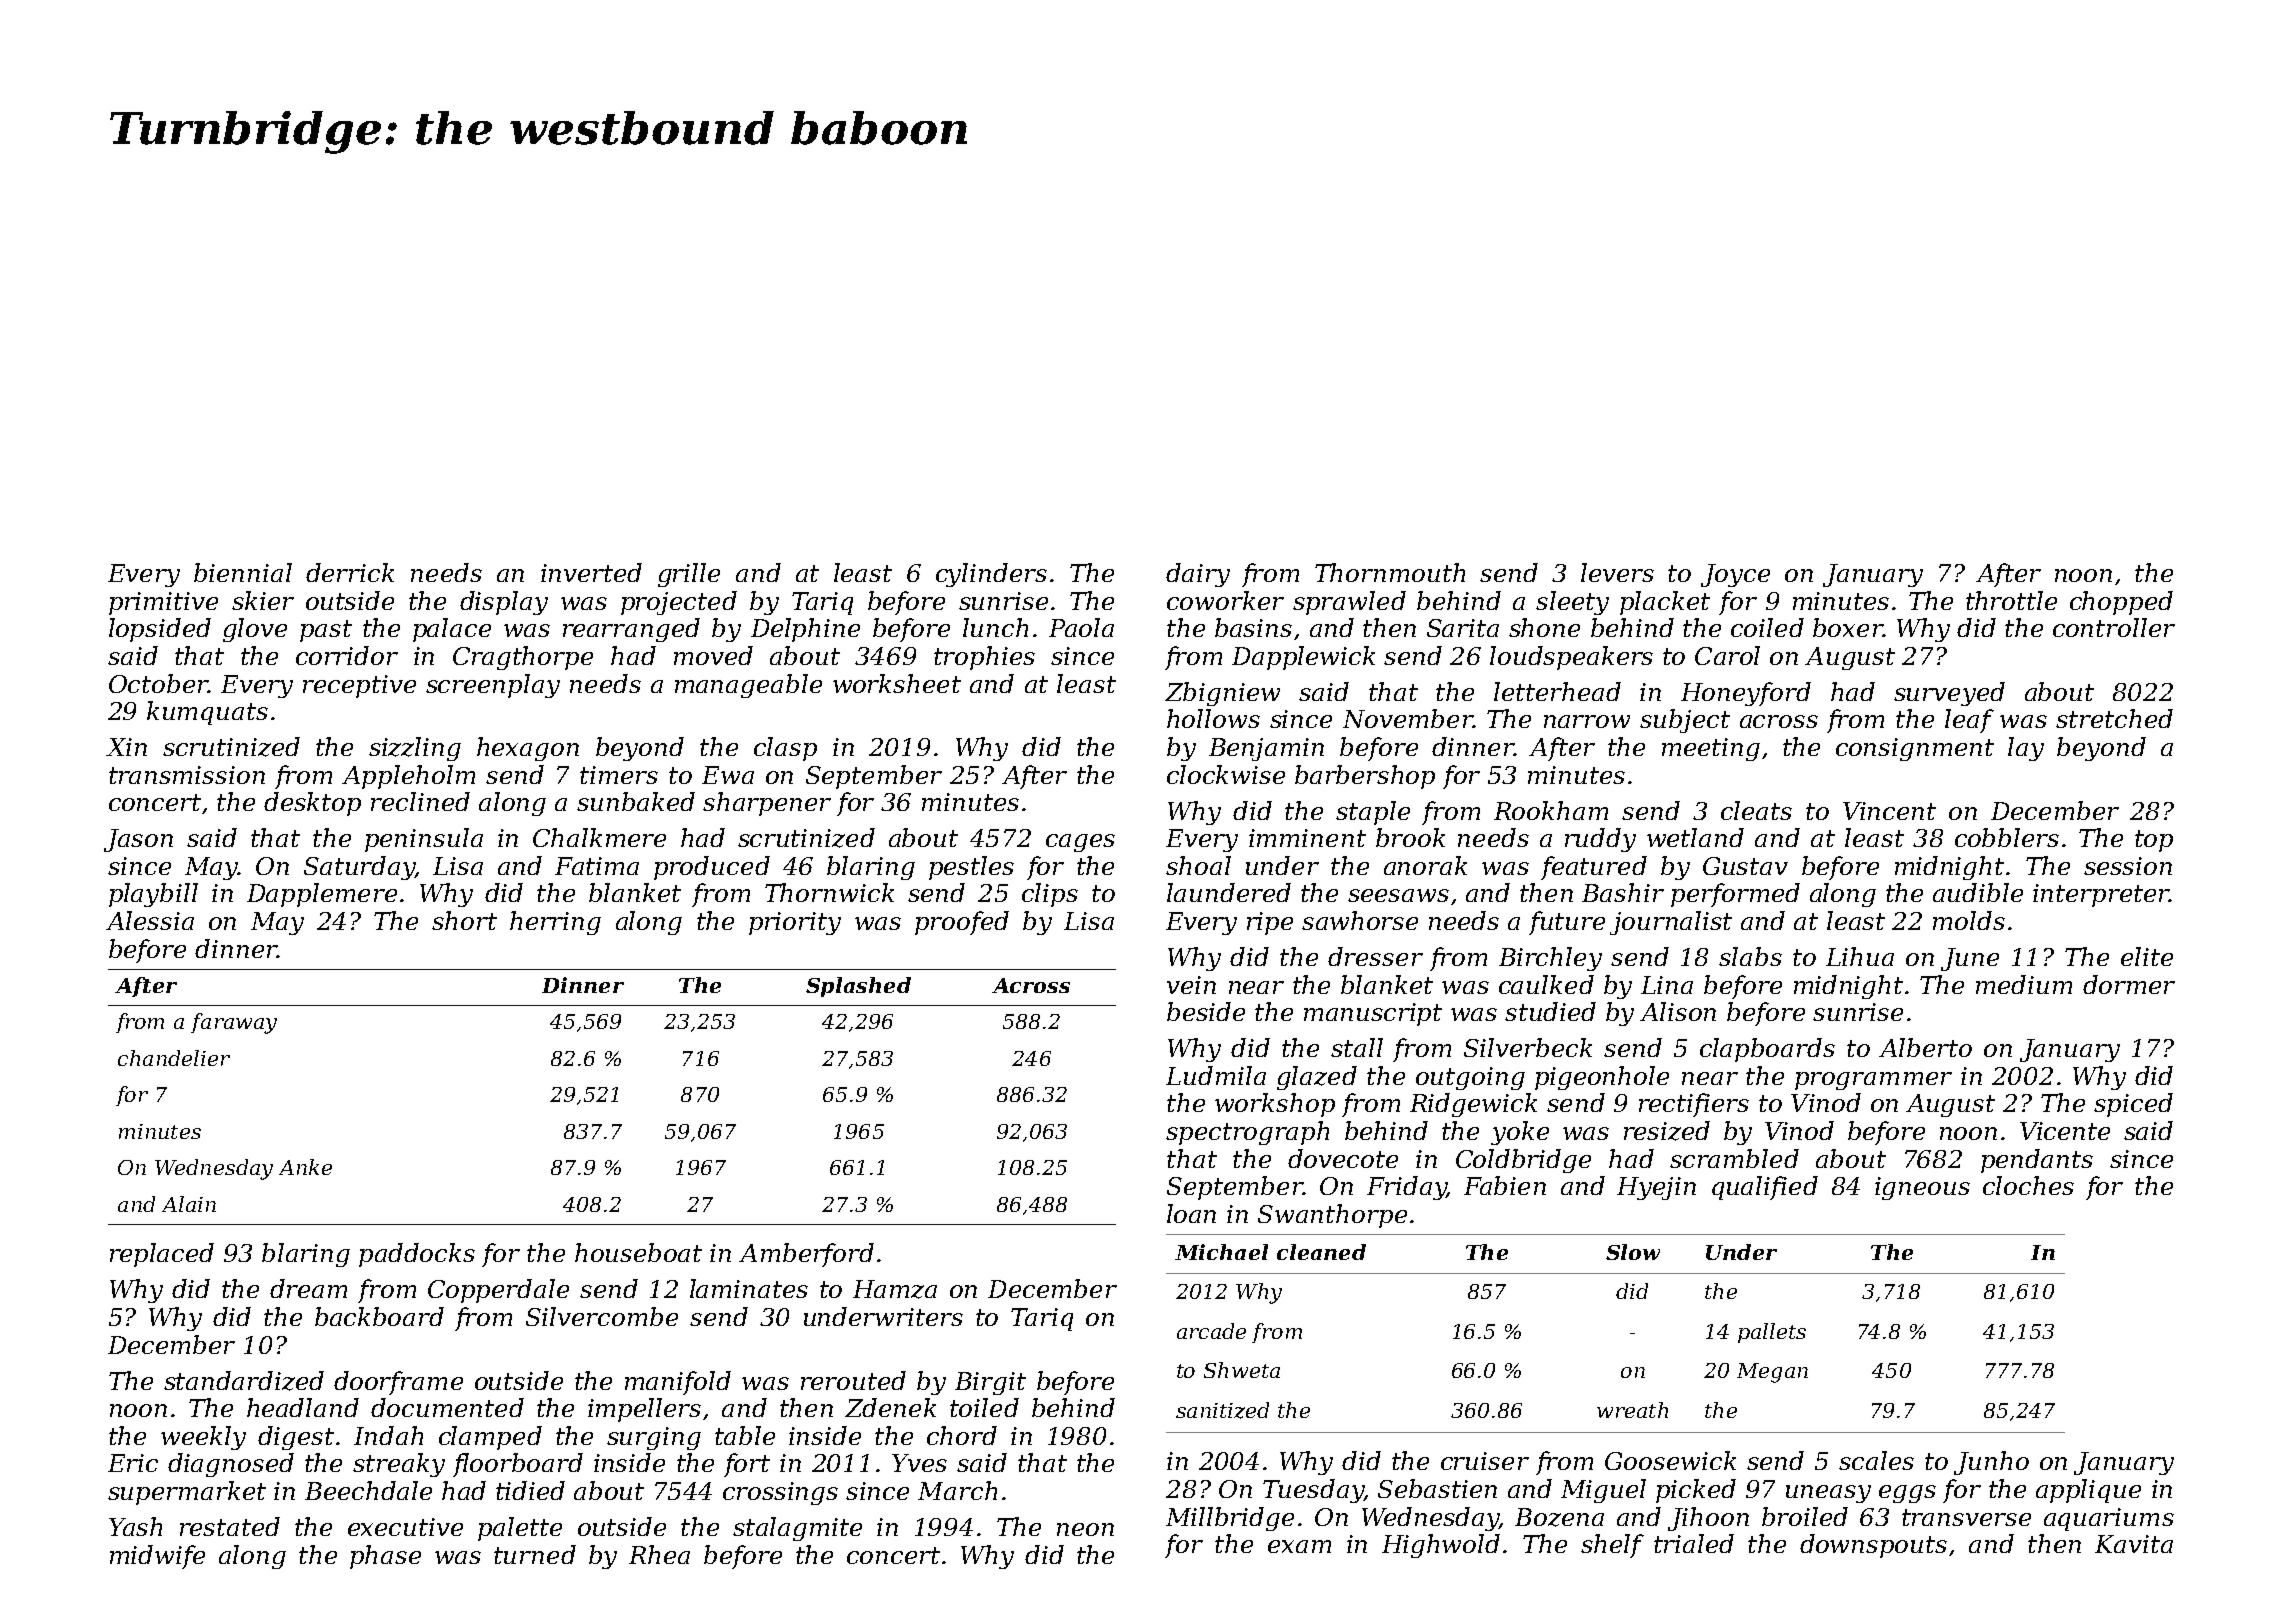  I want to click on cylinders, so click(991, 575).
